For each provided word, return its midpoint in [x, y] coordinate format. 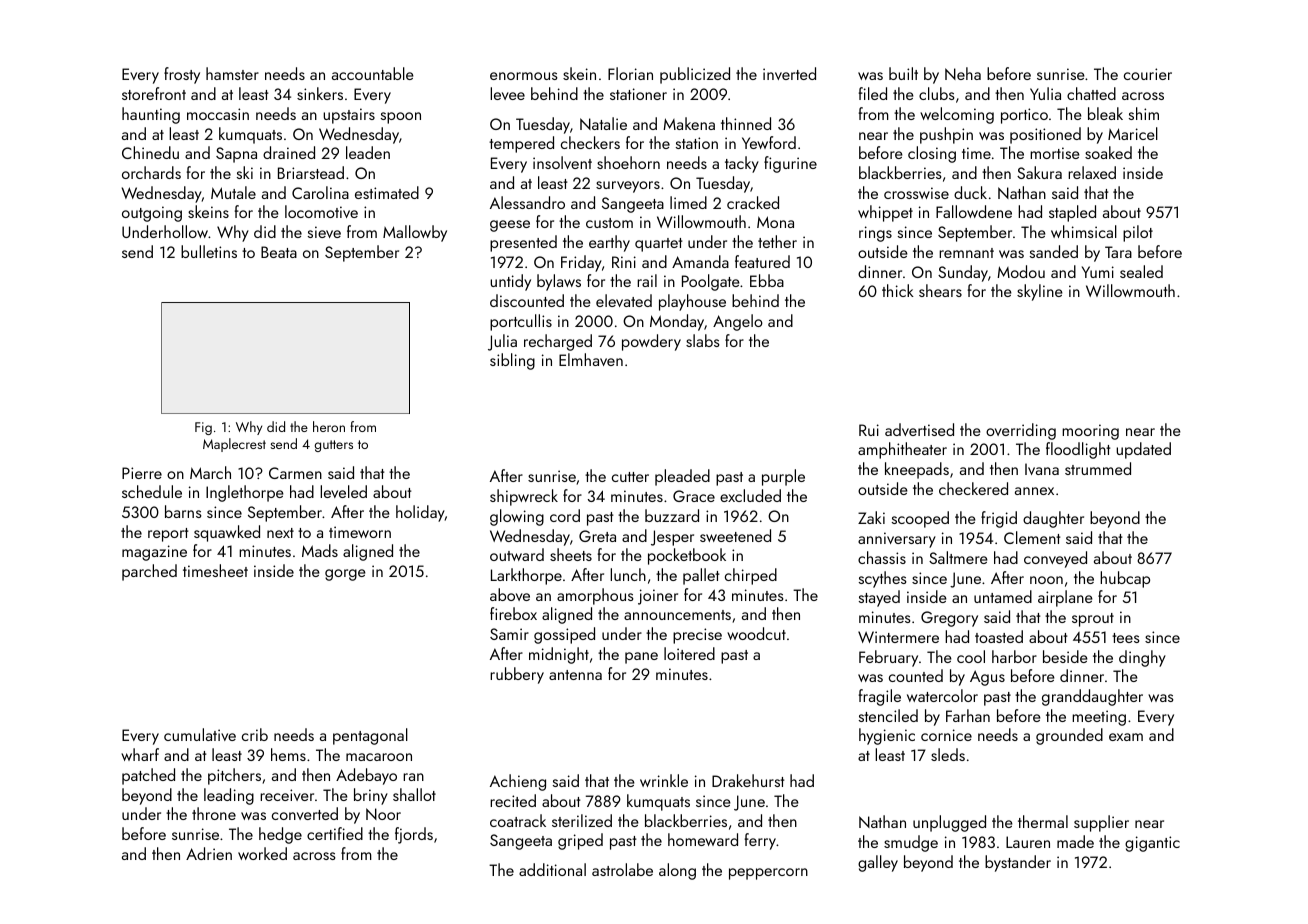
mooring [1090, 432]
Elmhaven [591, 359]
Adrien [209, 853]
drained [289, 152]
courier [1148, 74]
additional [552, 869]
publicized [695, 75]
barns [183, 511]
